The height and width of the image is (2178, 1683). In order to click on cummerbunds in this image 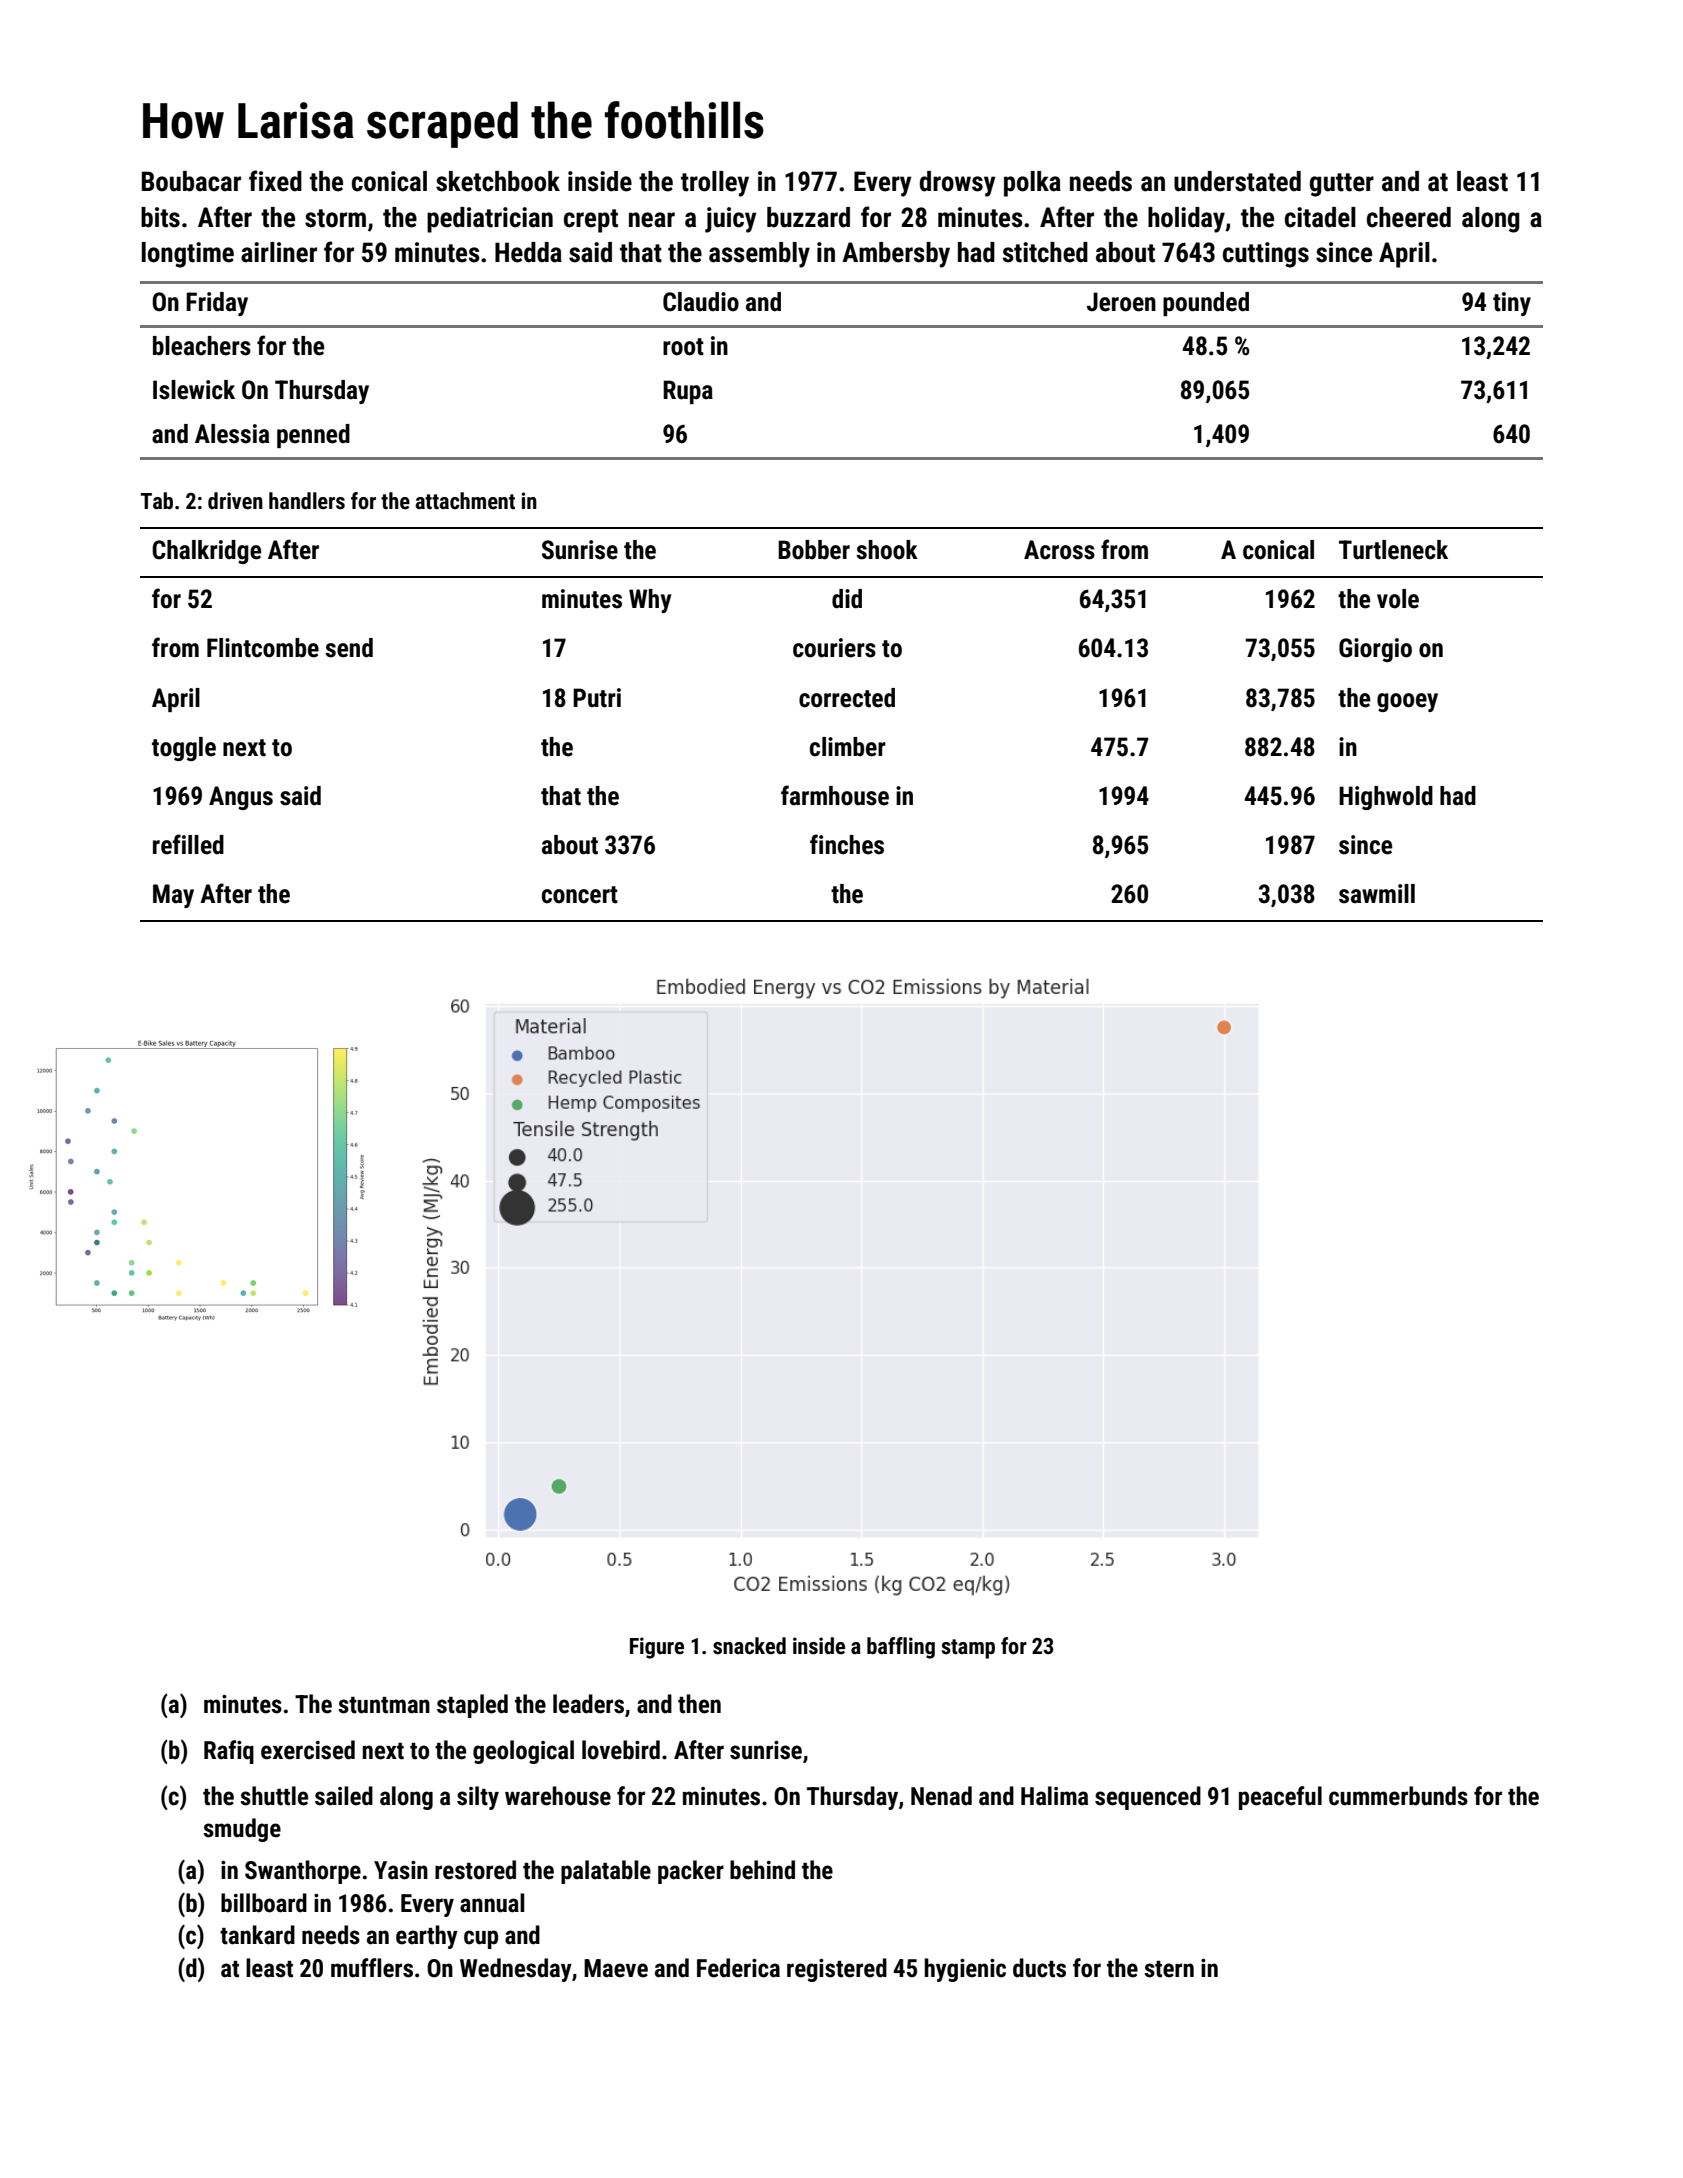, I will do `click(1398, 1796)`.
